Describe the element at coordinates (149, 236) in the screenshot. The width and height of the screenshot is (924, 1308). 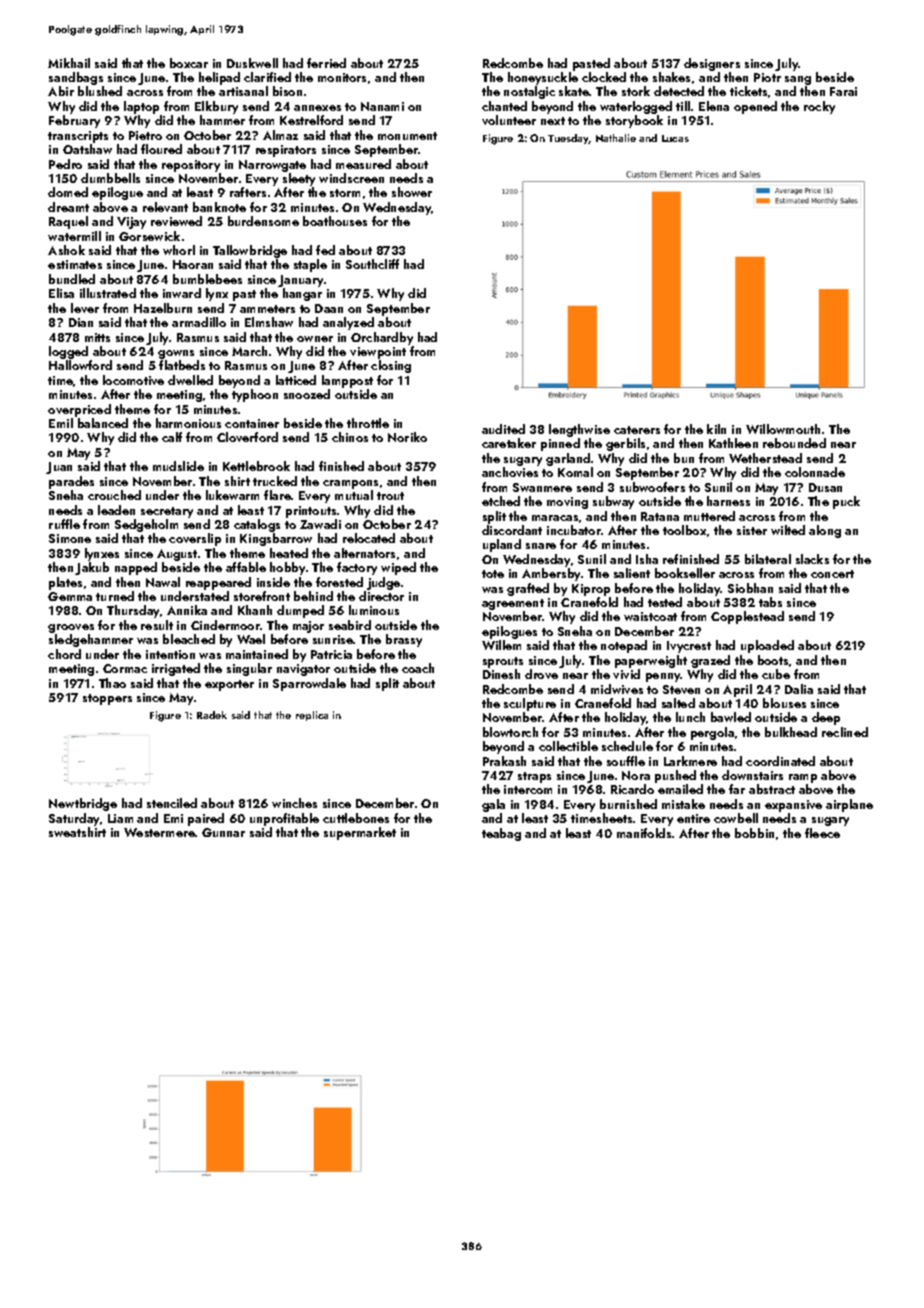
I see `Gorsewick` at that location.
